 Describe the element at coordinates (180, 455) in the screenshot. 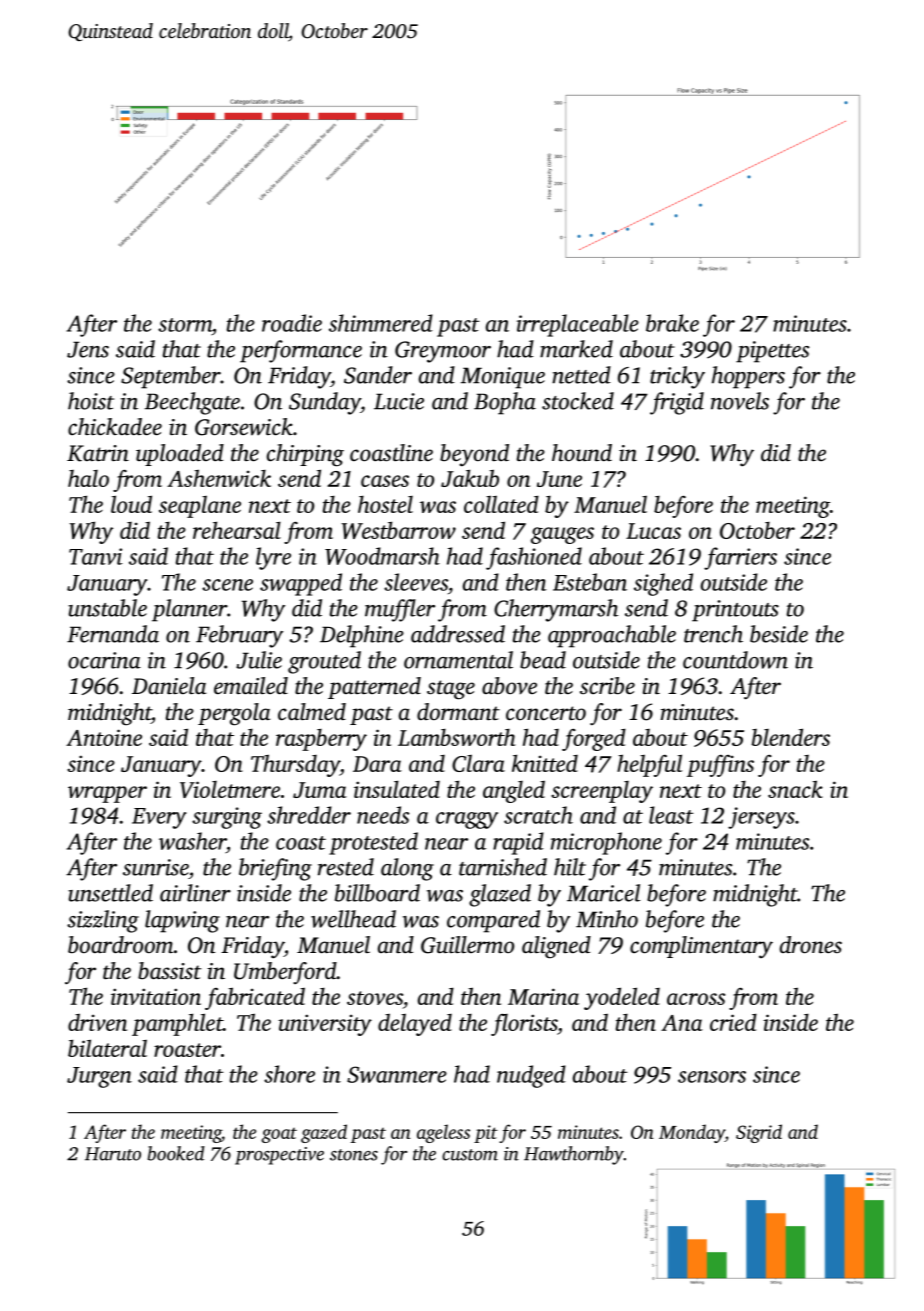

I see `uploaded` at that location.
